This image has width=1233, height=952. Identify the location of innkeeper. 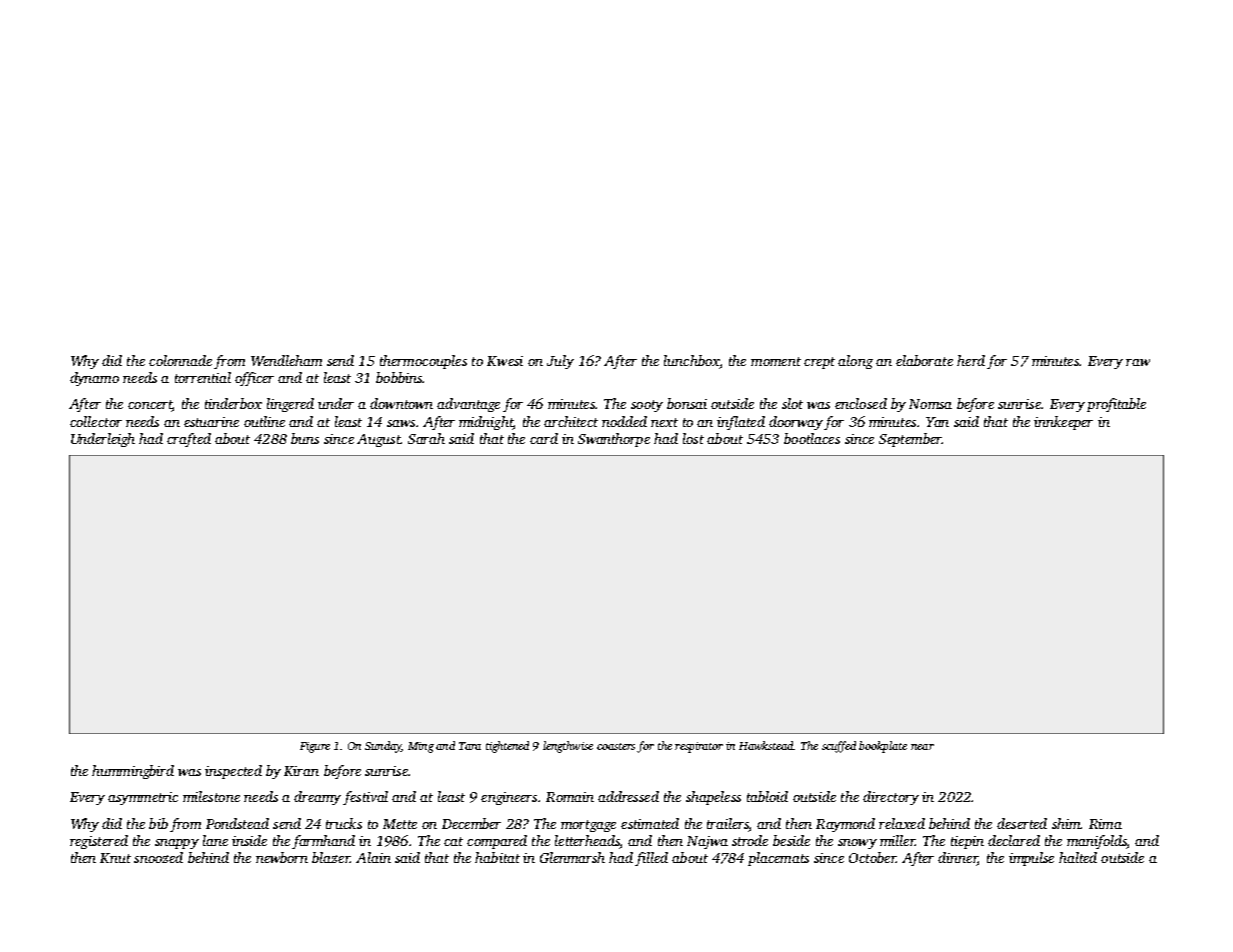
(1063, 423).
